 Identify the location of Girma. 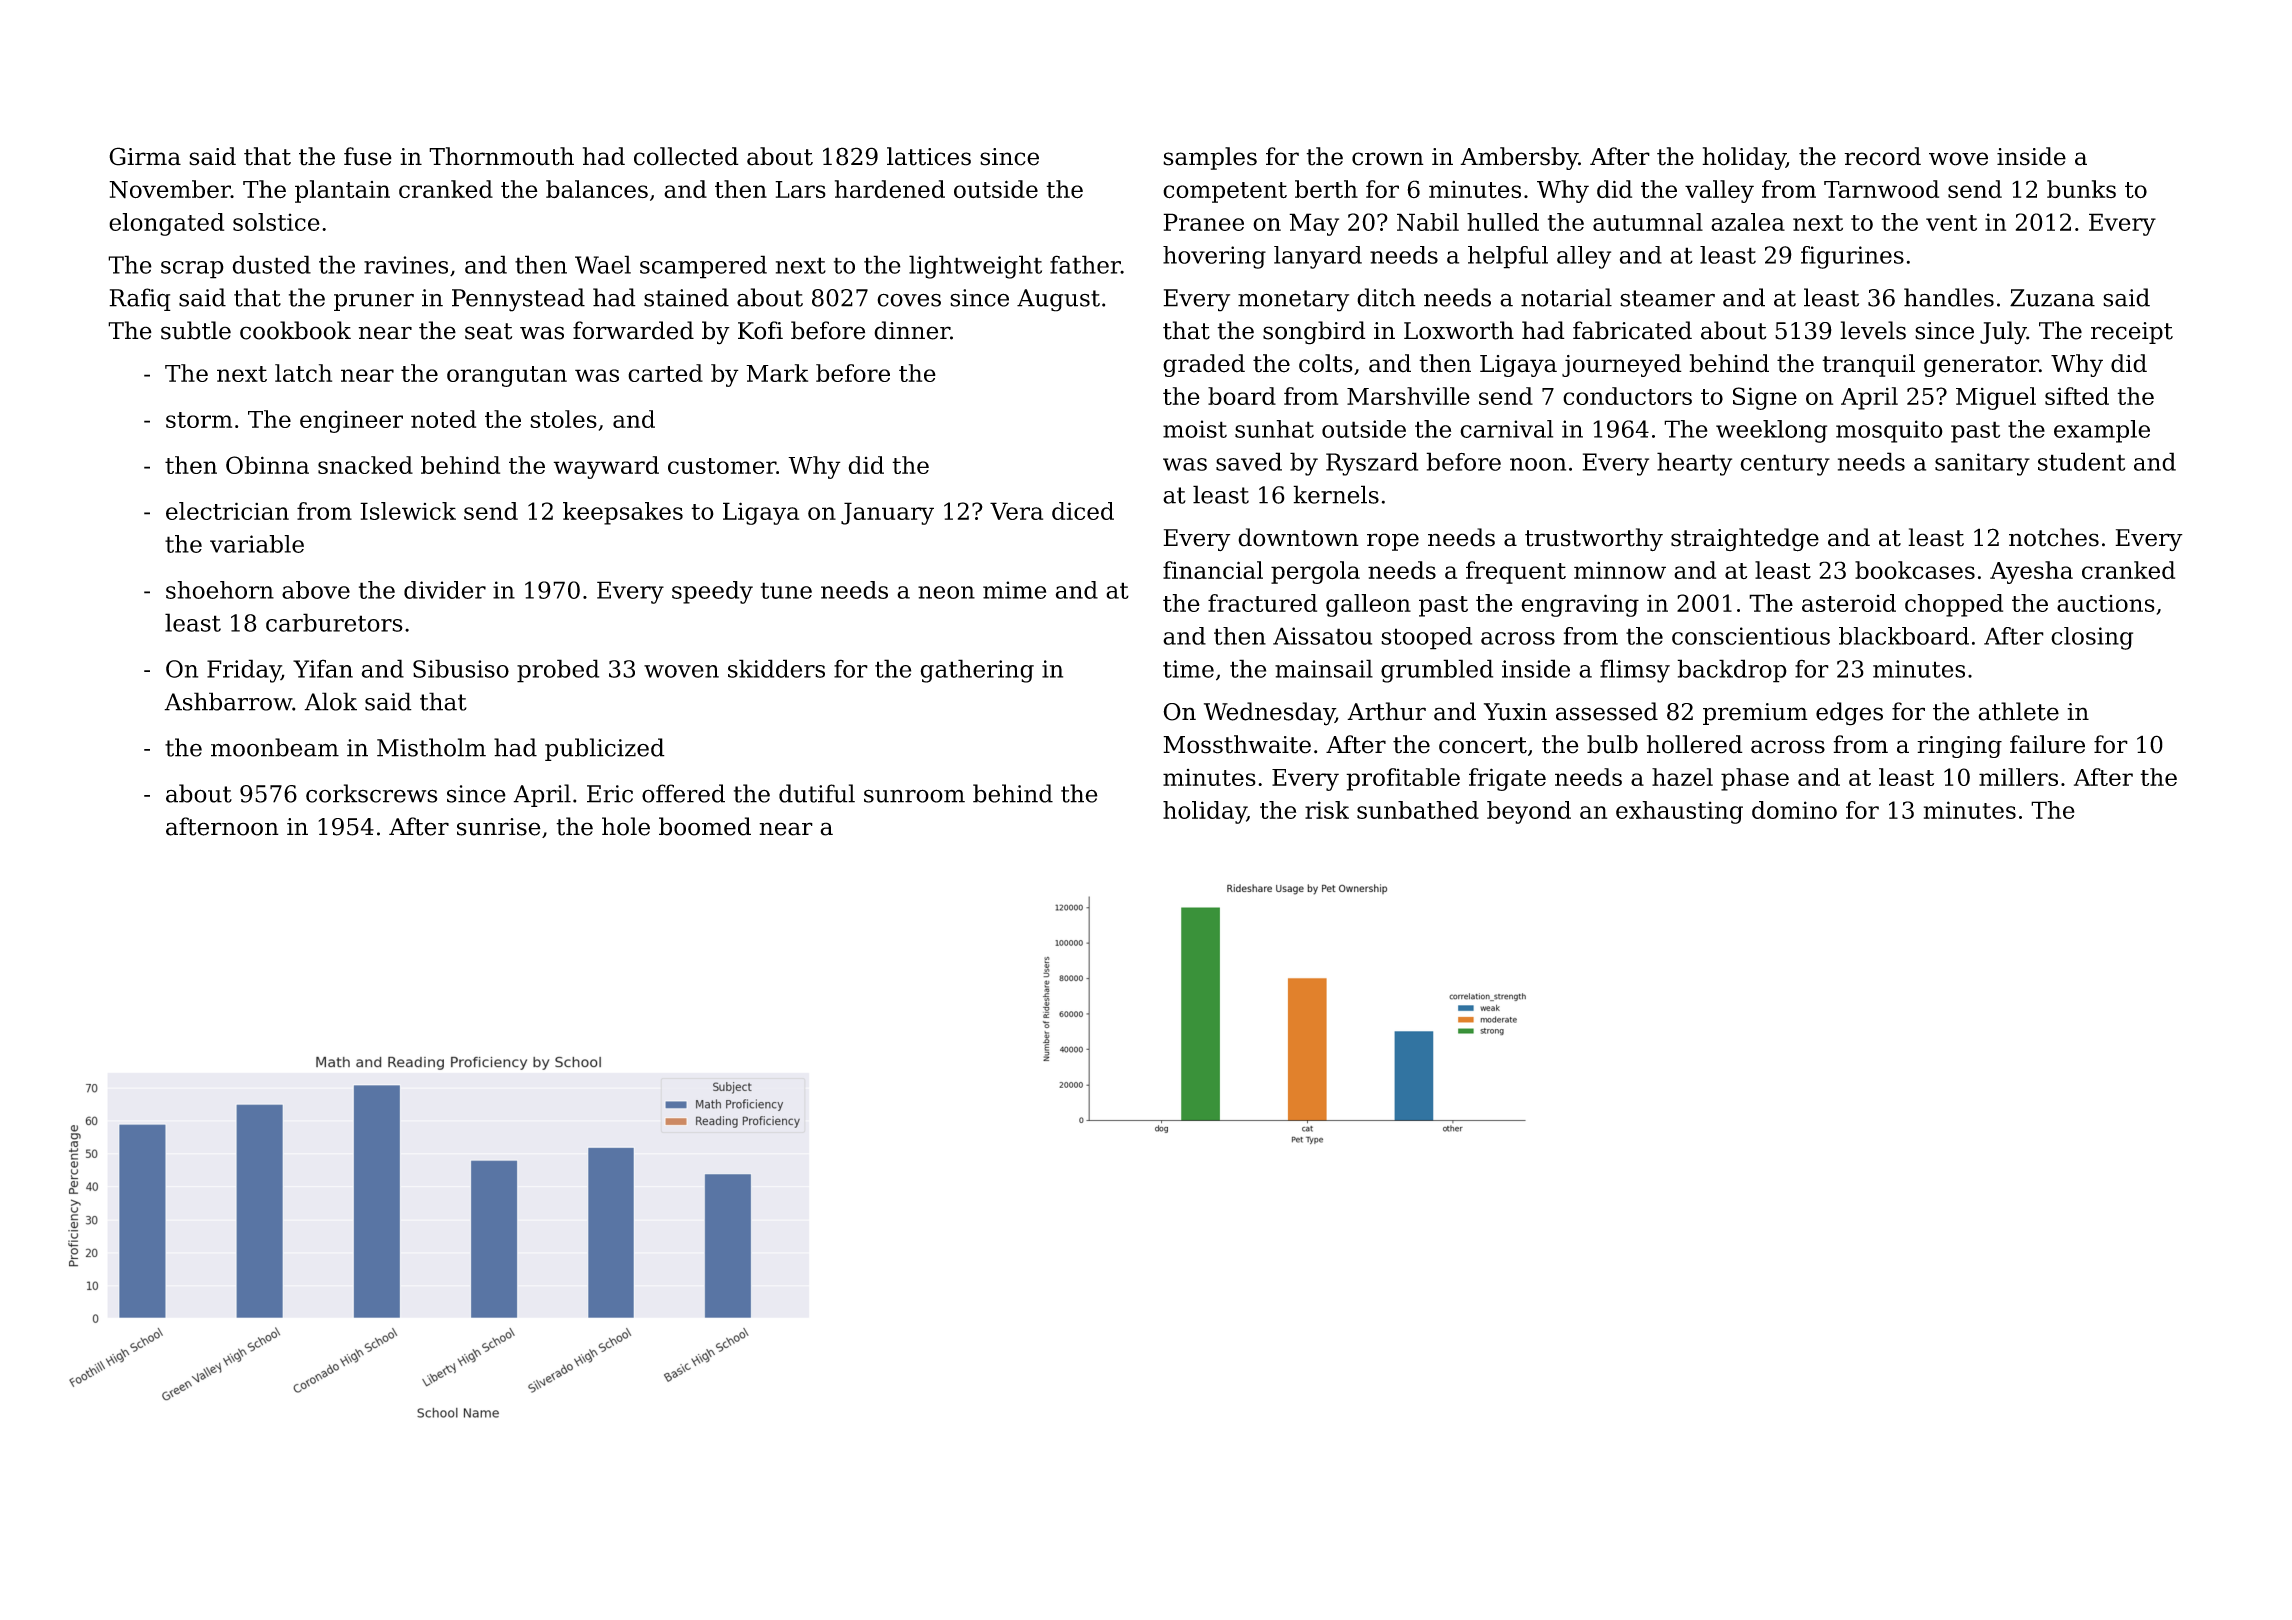
(145, 156).
